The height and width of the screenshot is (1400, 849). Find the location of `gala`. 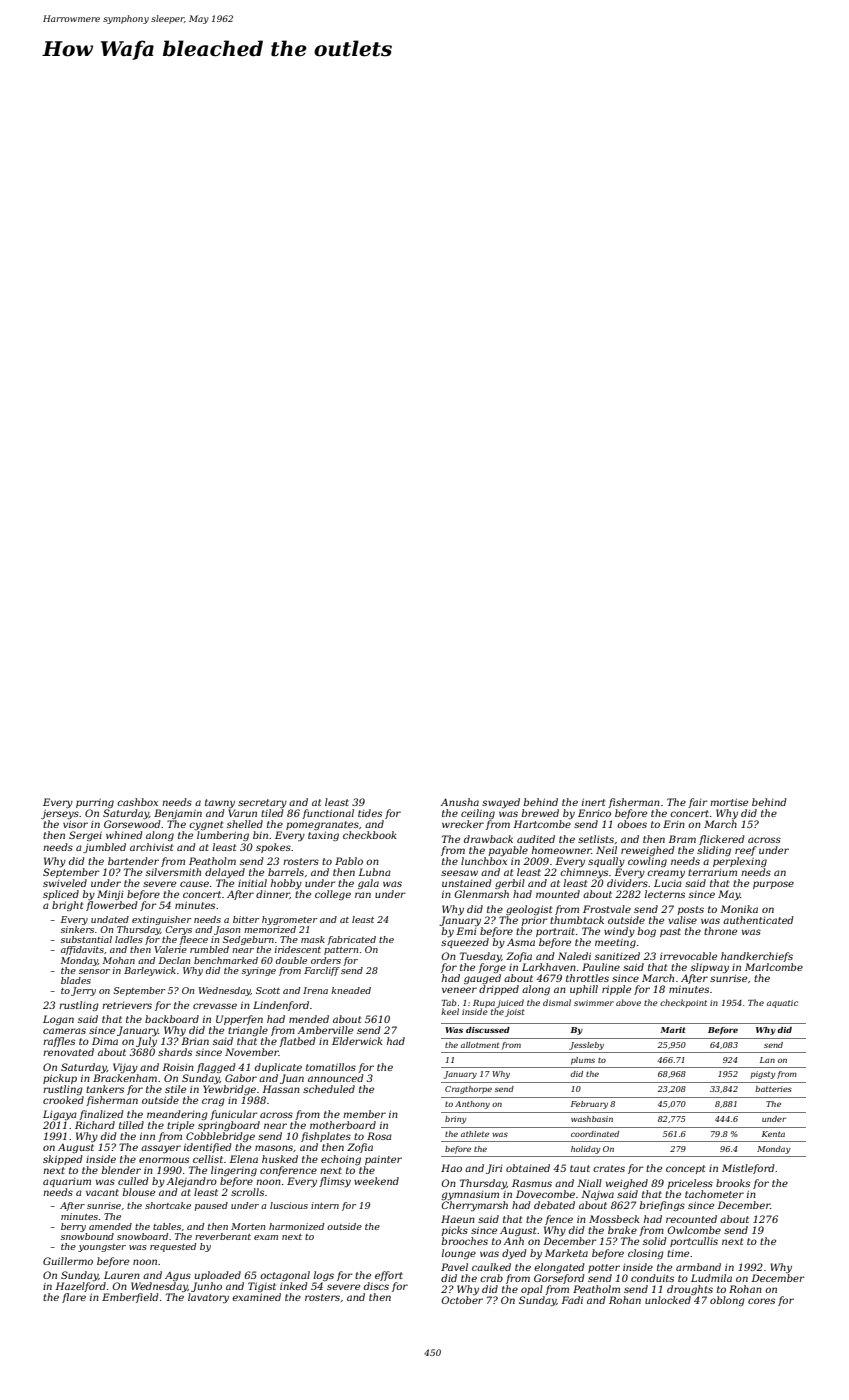

gala is located at coordinates (368, 884).
